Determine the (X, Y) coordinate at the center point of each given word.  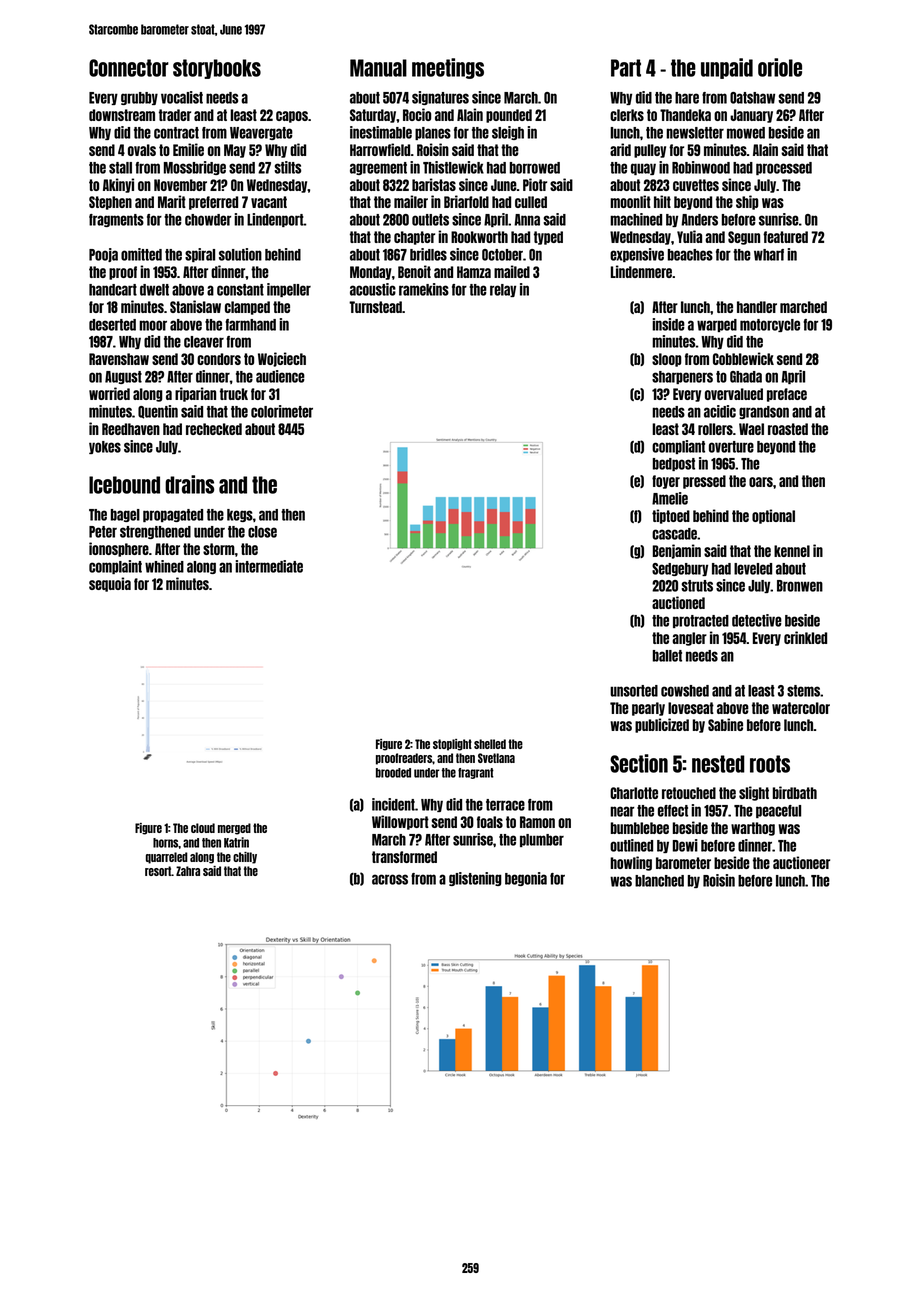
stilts (287, 167)
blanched (659, 881)
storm (219, 549)
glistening (475, 879)
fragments (116, 220)
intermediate (269, 566)
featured (785, 237)
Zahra (188, 871)
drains (189, 484)
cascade (674, 534)
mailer (411, 201)
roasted (788, 429)
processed (784, 168)
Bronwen (800, 586)
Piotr (535, 184)
